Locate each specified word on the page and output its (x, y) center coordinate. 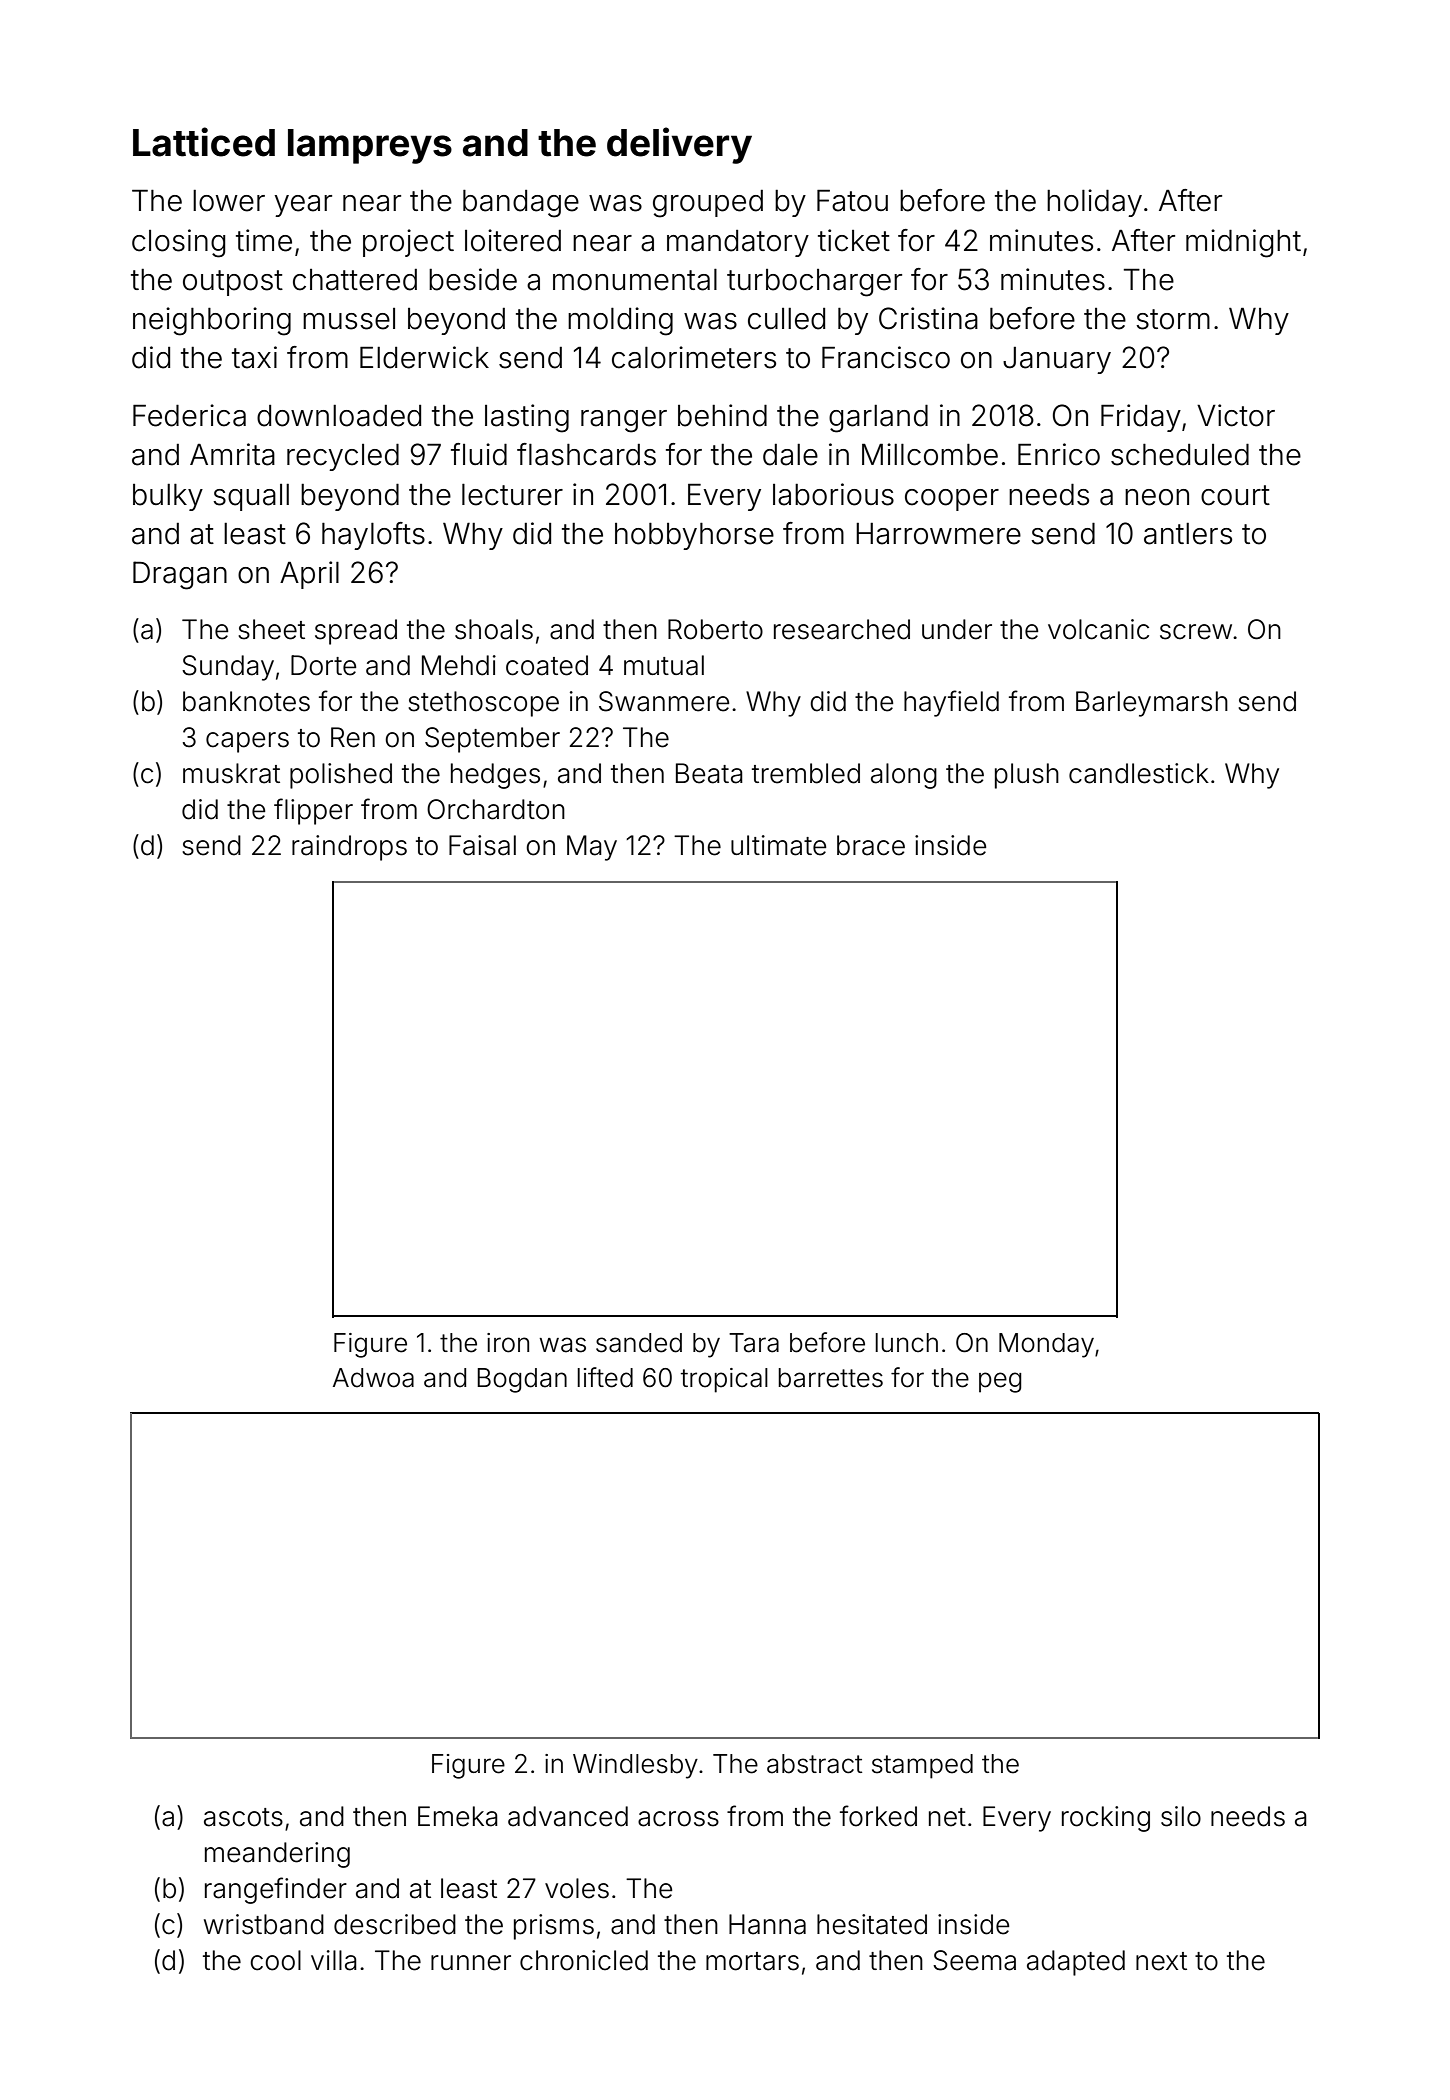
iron (508, 1343)
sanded (639, 1343)
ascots (243, 1817)
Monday (1046, 1345)
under (957, 629)
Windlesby (635, 1766)
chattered (355, 280)
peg (1000, 1382)
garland (878, 419)
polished (341, 776)
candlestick (1139, 773)
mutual (664, 665)
